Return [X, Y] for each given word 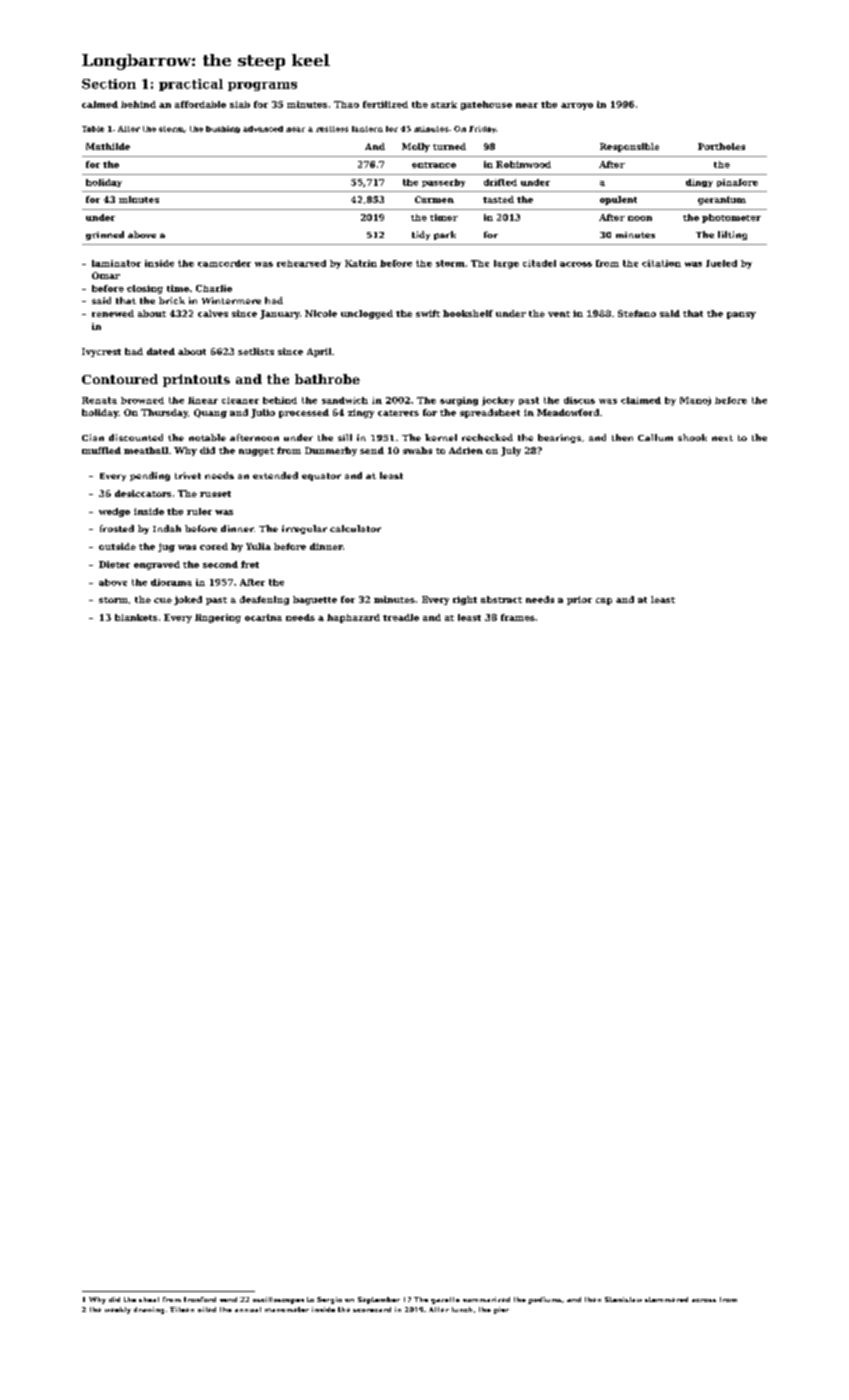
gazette [445, 1300]
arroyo [577, 106]
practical [191, 85]
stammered [666, 1299]
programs [262, 86]
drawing [149, 1310]
